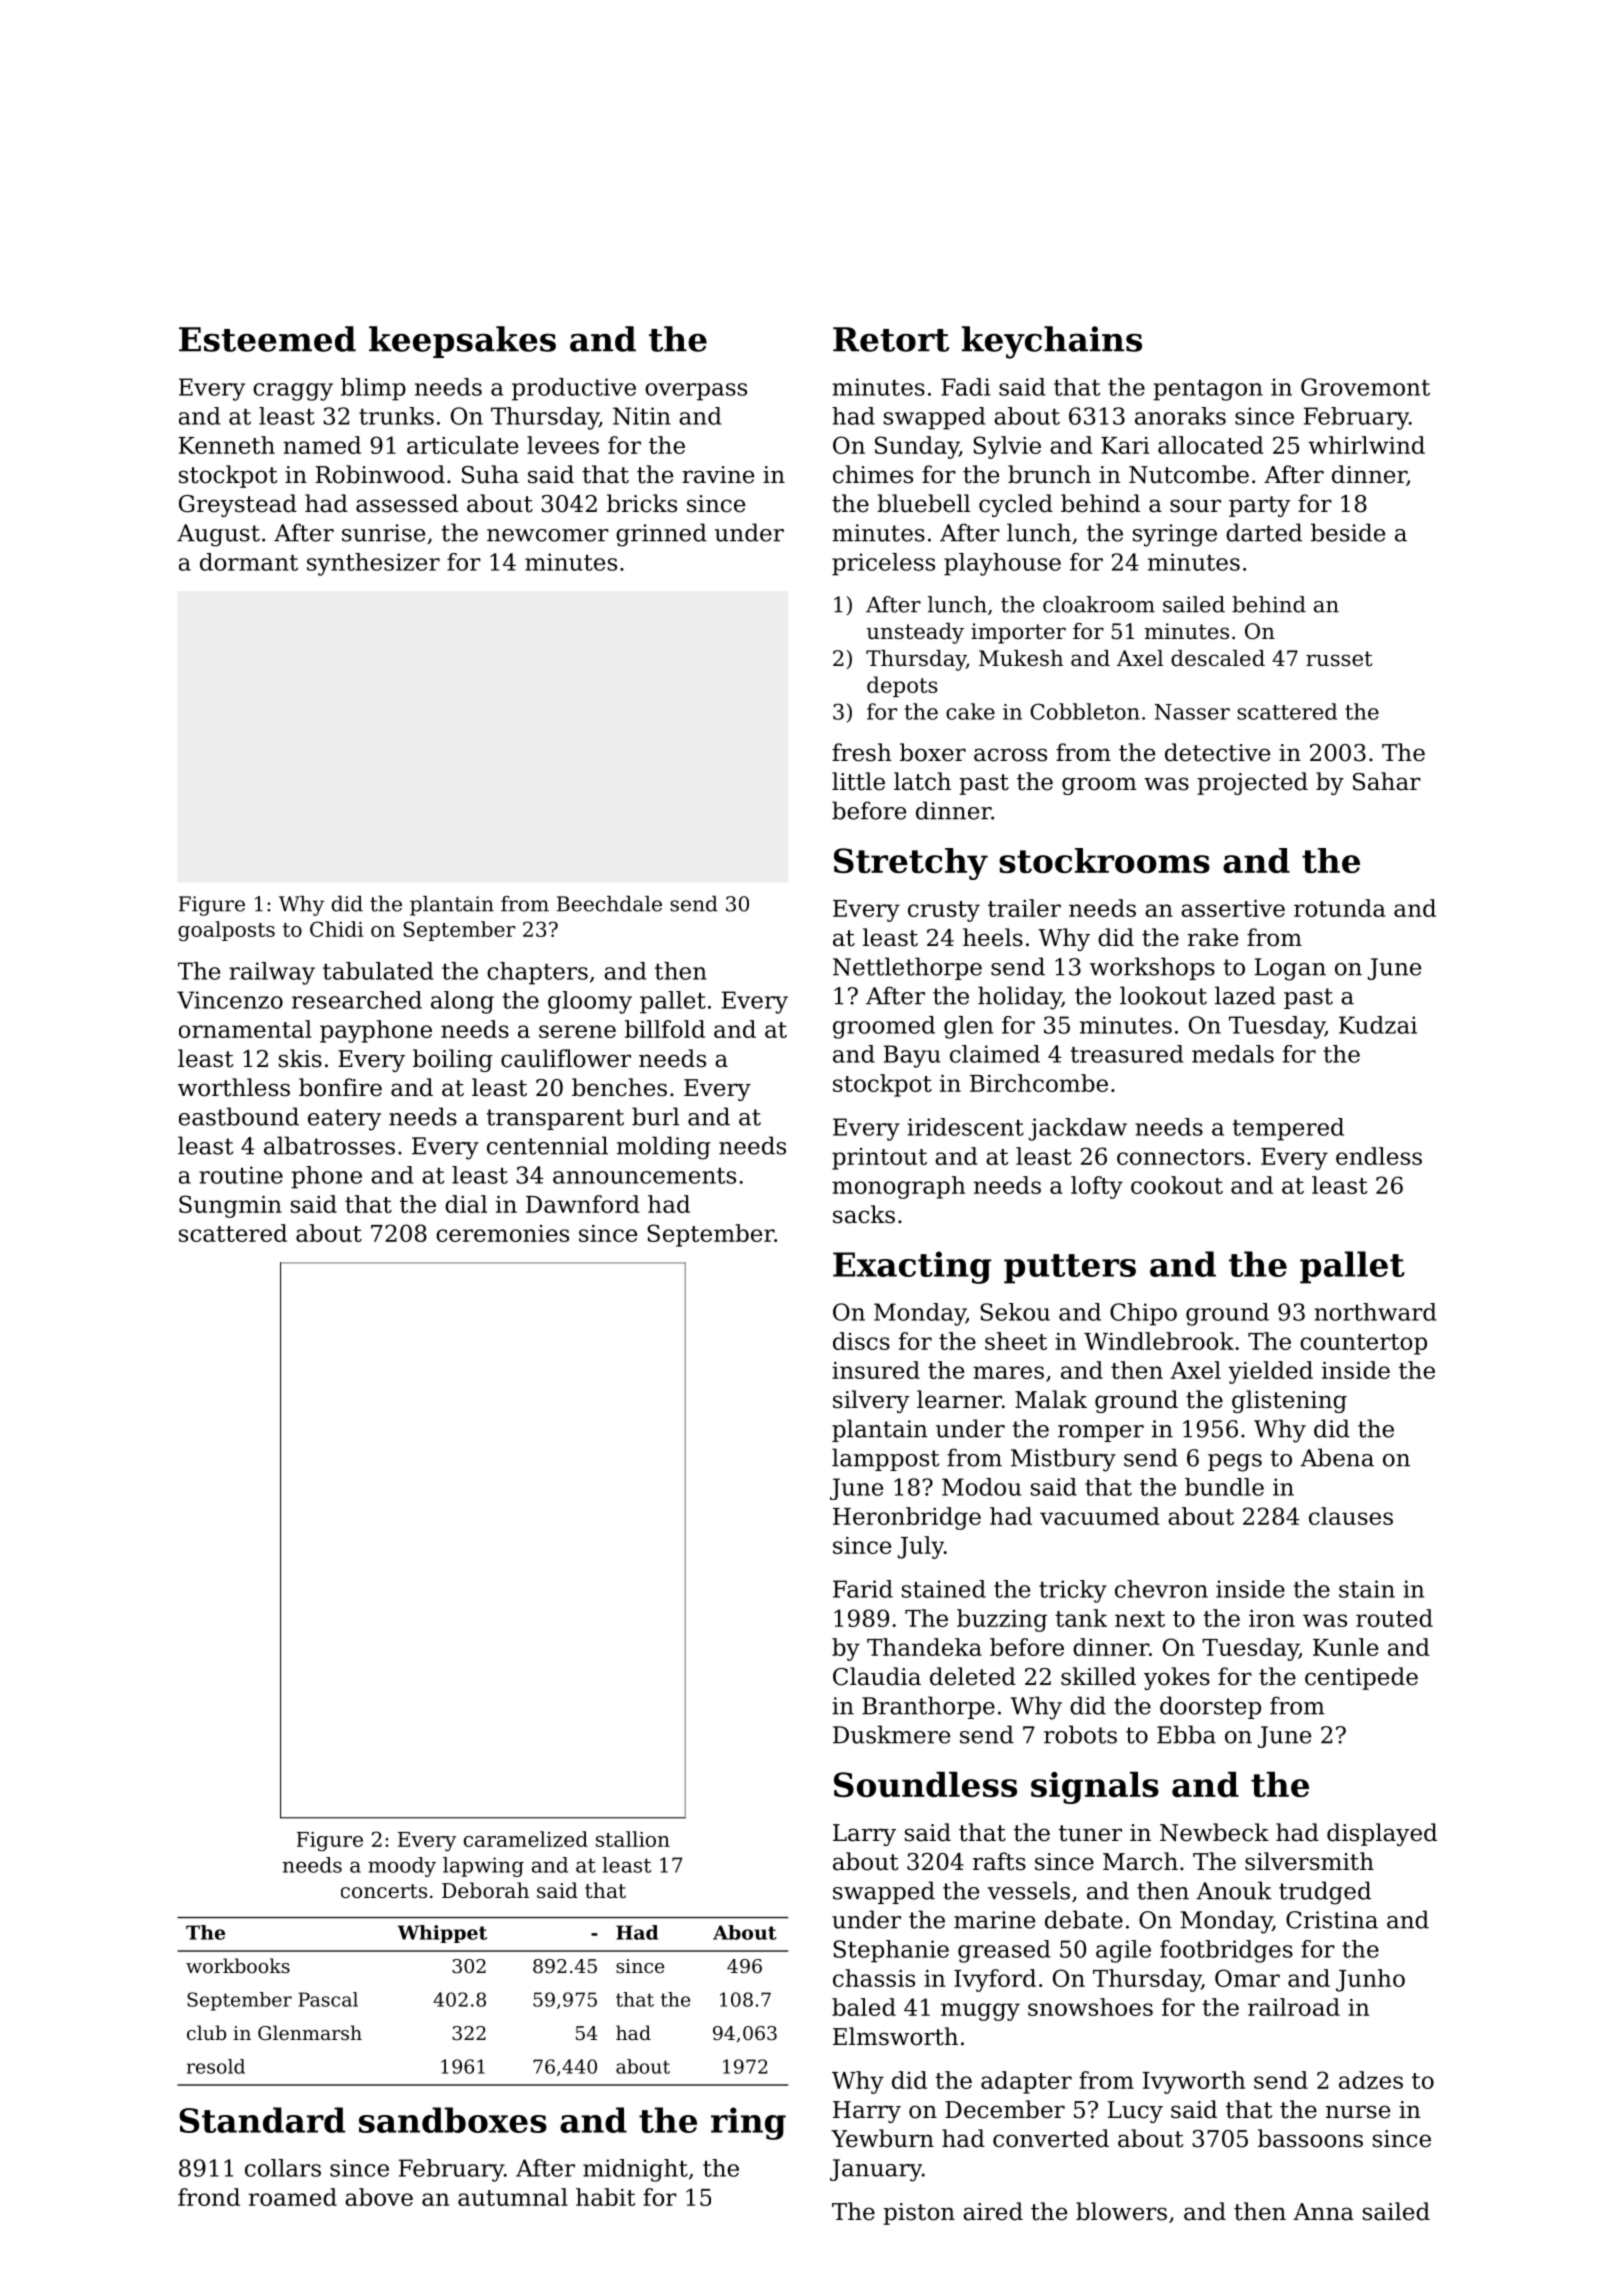 Image resolution: width=1620 pixels, height=2292 pixels. What do you see at coordinates (1218, 658) in the screenshot?
I see `descaled` at bounding box center [1218, 658].
